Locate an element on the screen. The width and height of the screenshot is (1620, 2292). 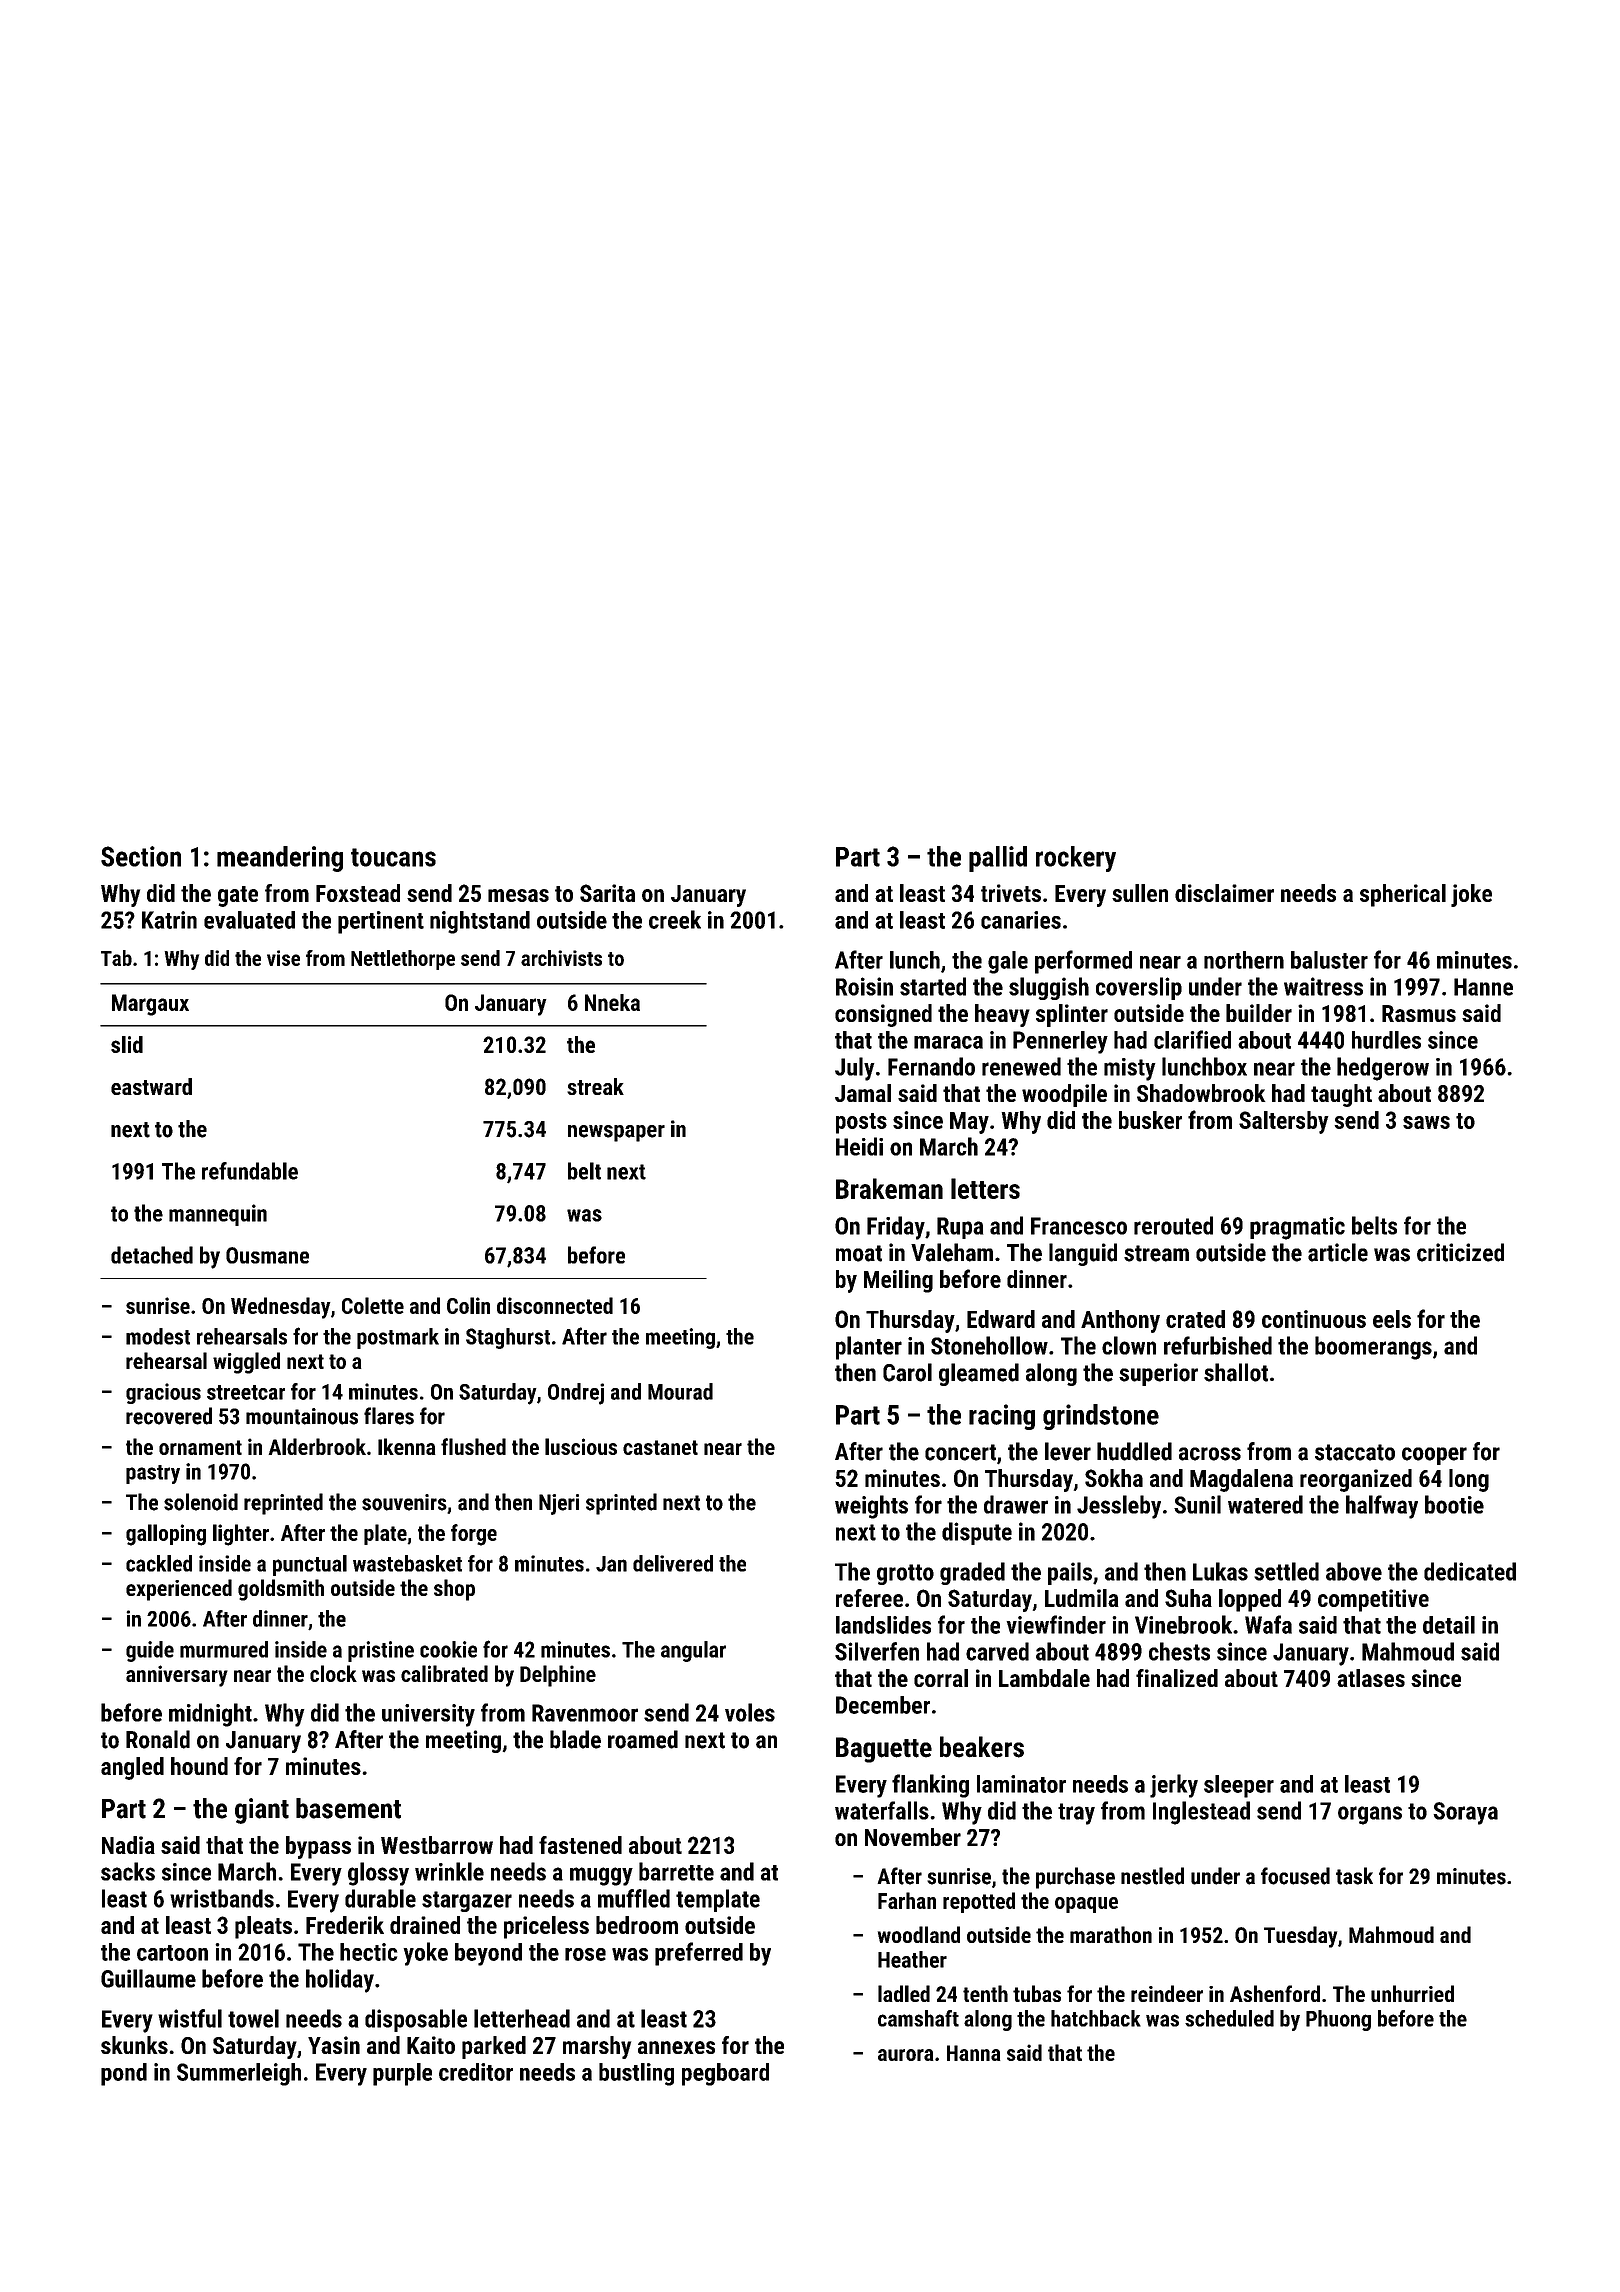
newspaper is located at coordinates (616, 1133).
